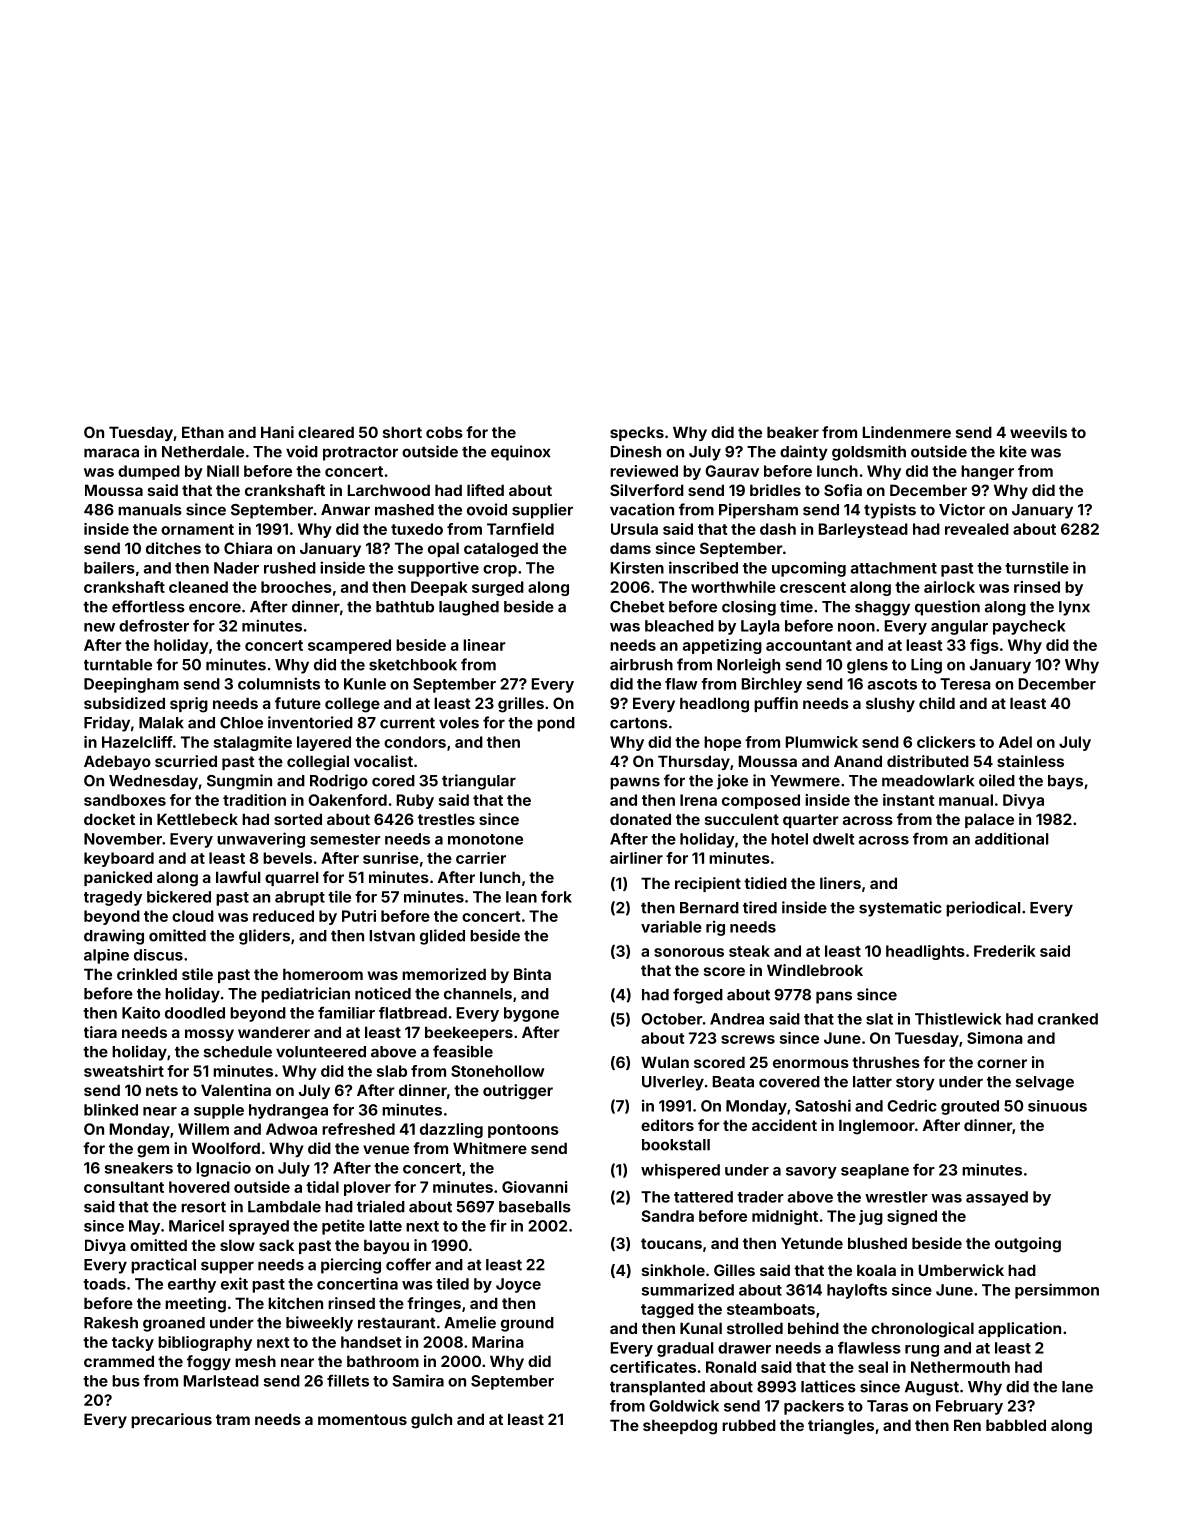 This document has width=1185, height=1533. I want to click on succulent, so click(742, 819).
